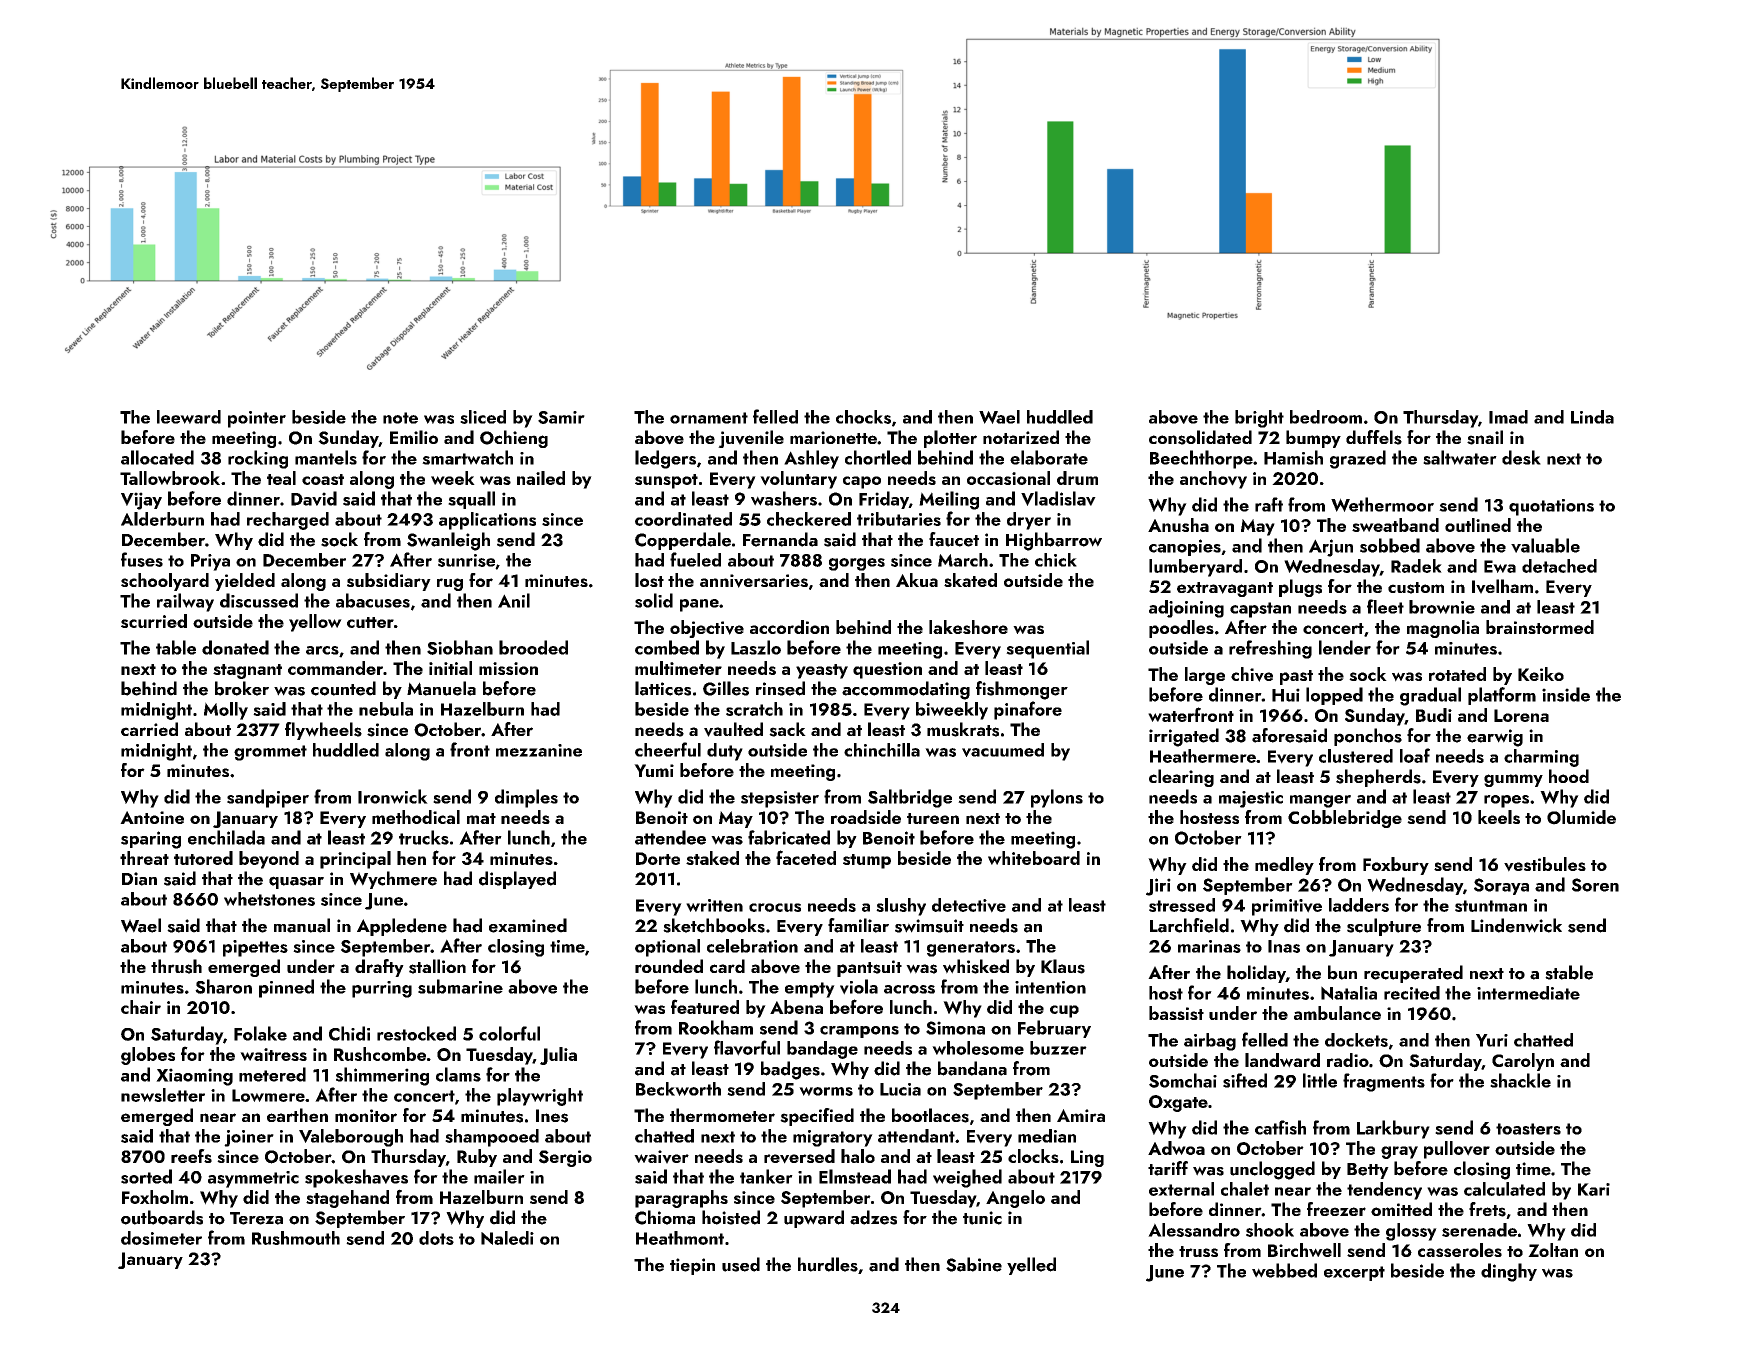 Image resolution: width=1743 pixels, height=1347 pixels. Describe the element at coordinates (400, 418) in the screenshot. I see `note` at that location.
